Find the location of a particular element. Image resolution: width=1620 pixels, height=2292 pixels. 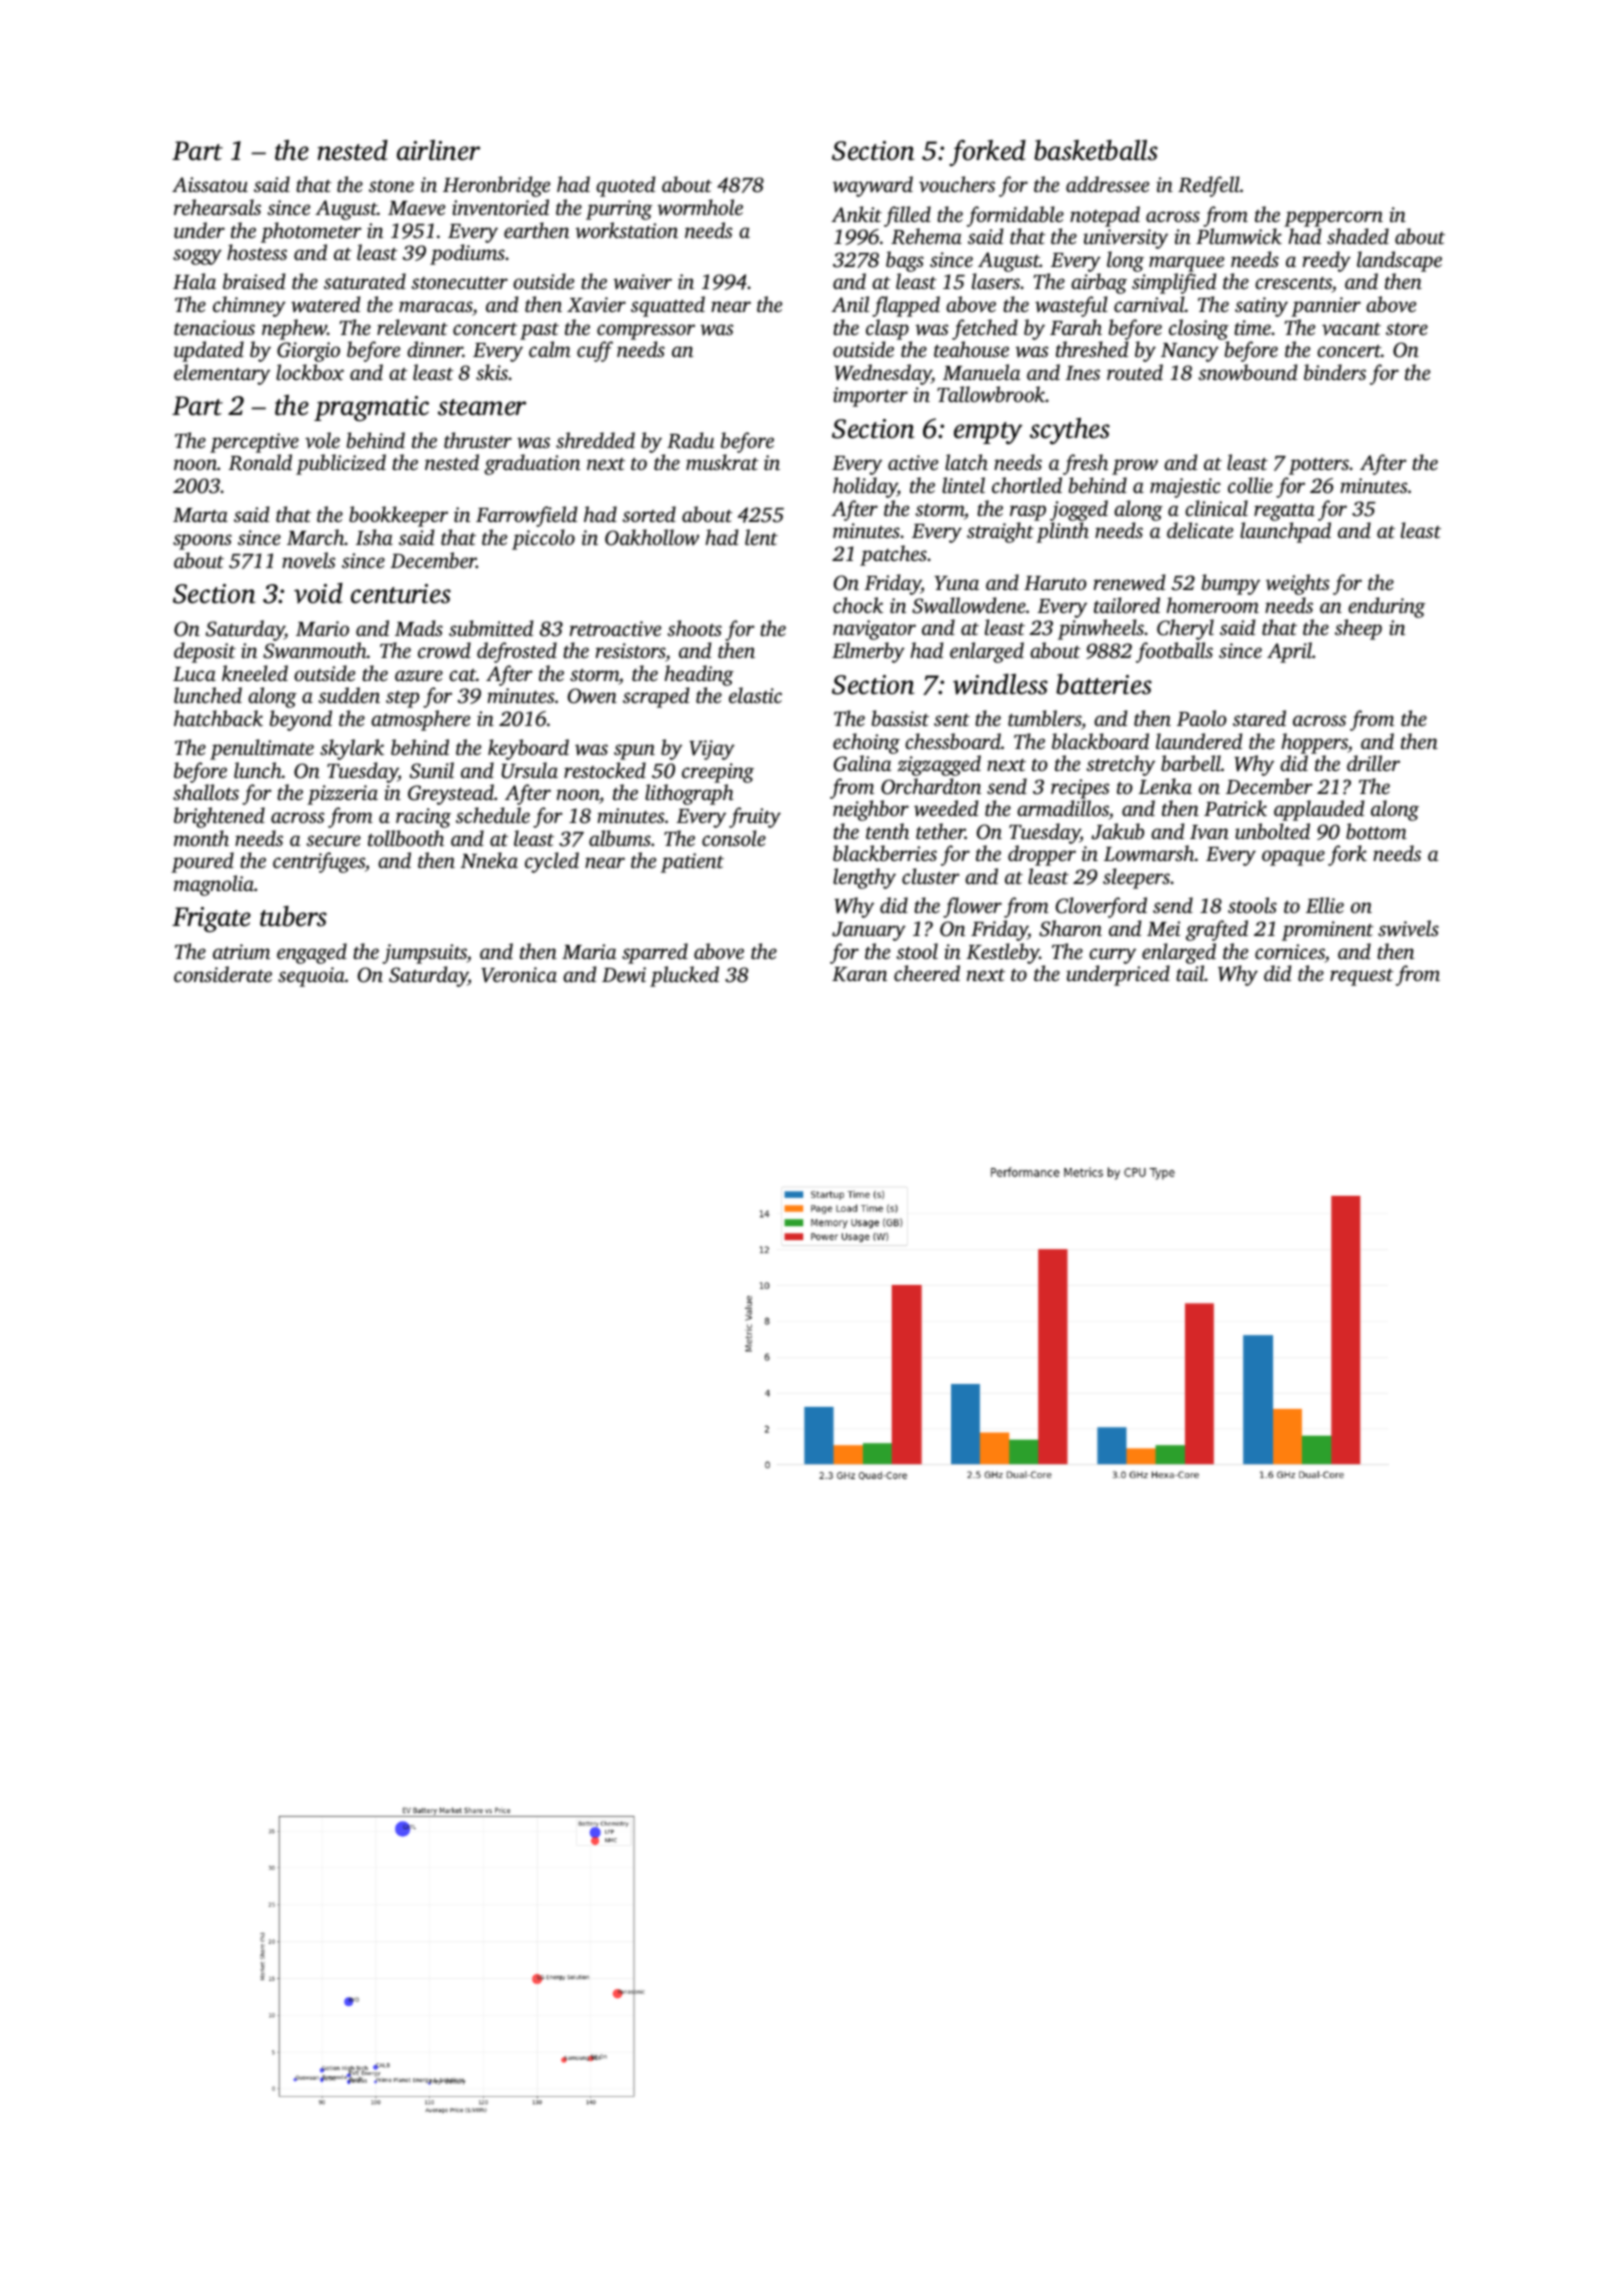

cheered is located at coordinates (927, 973).
